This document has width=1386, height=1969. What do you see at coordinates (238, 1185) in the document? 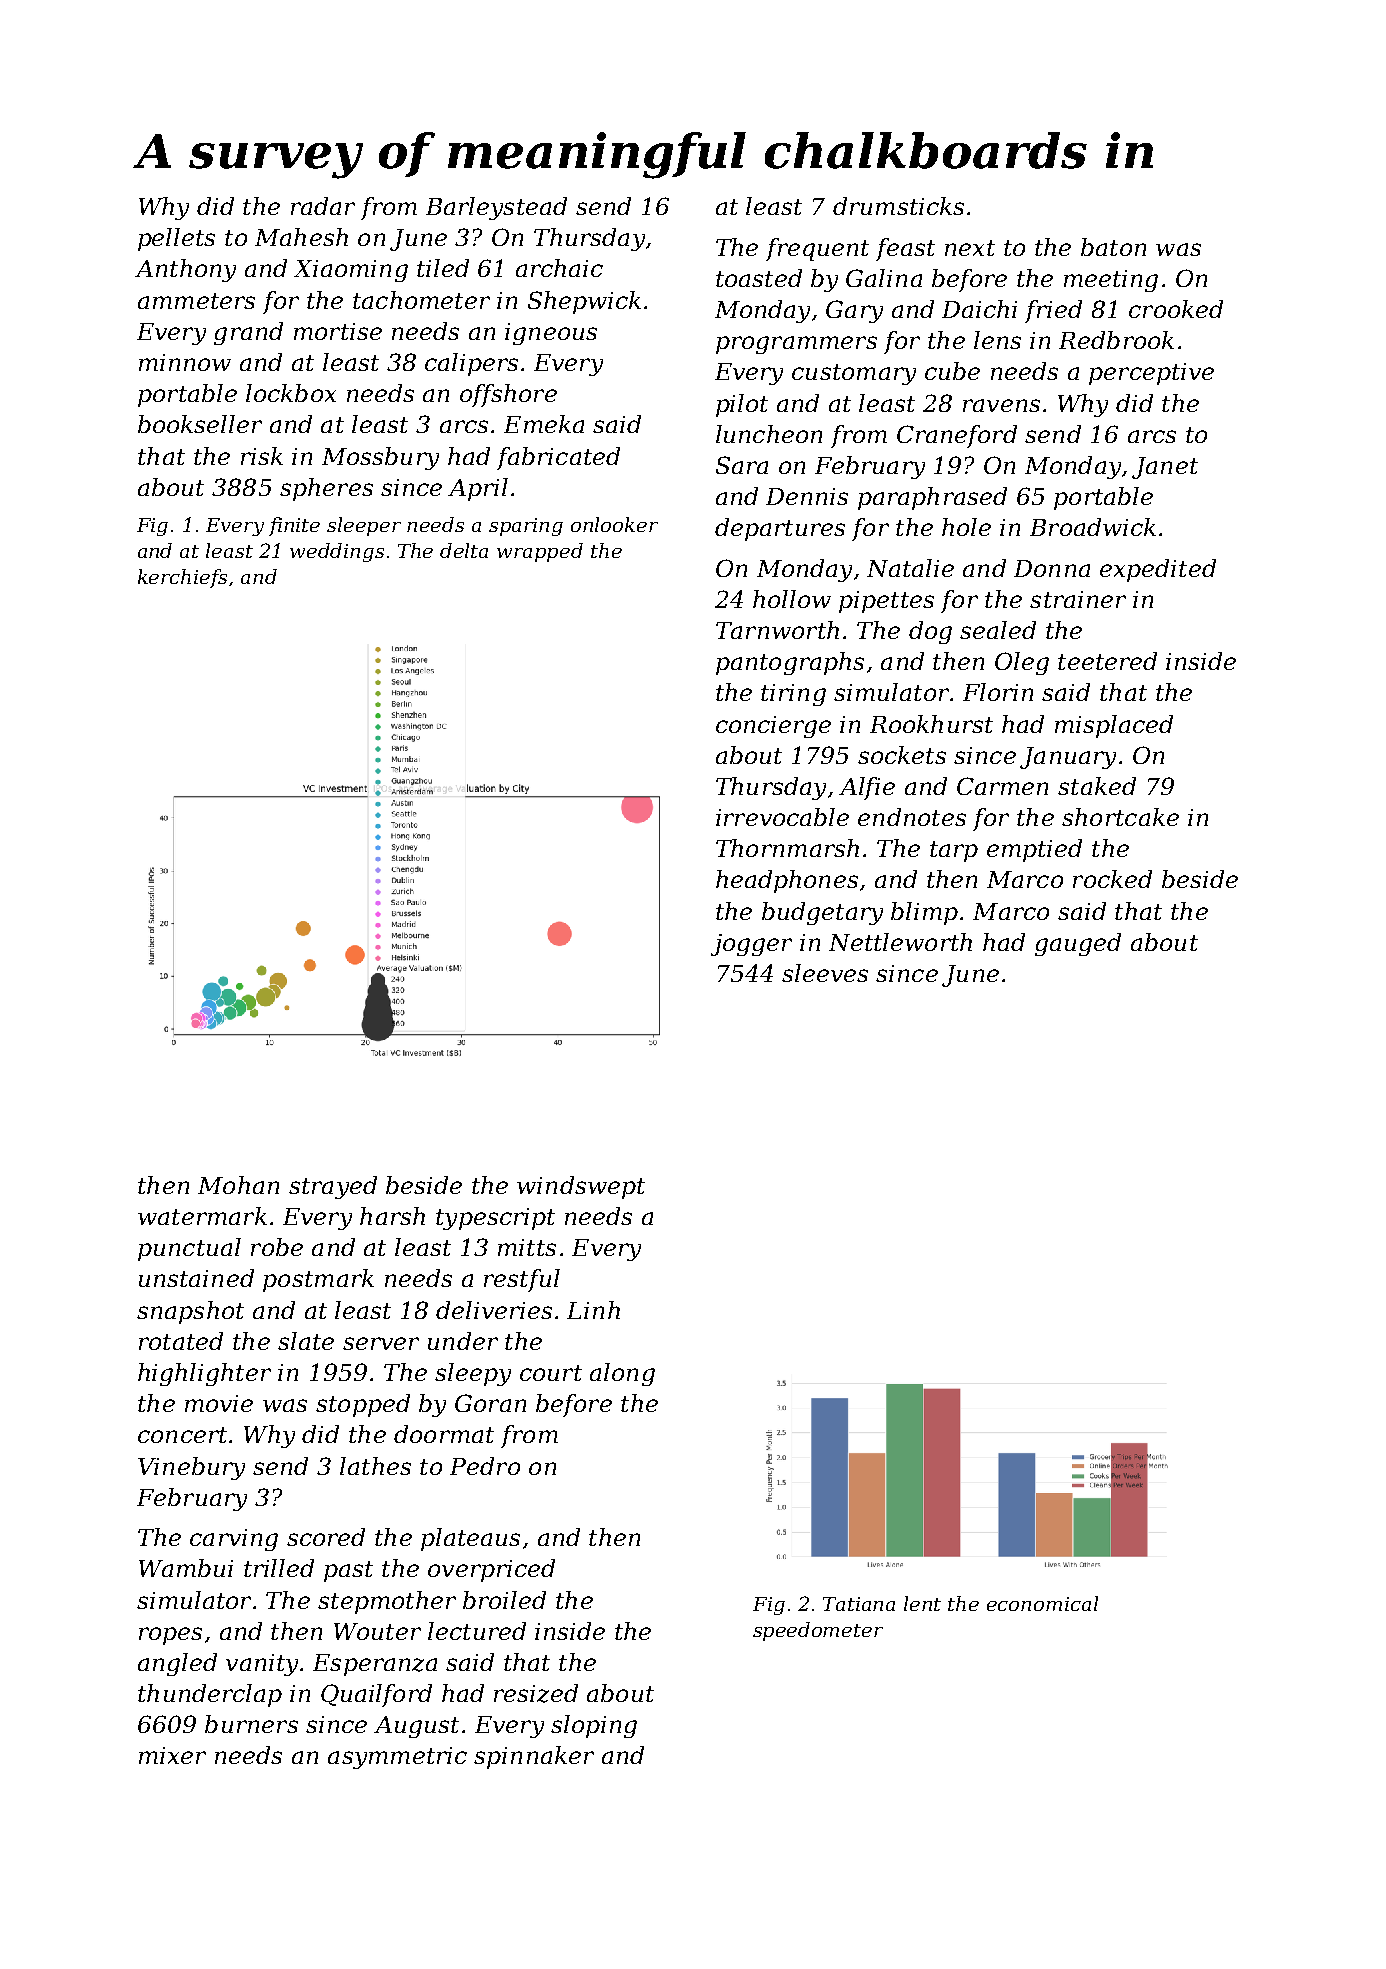
I see `Mohan` at bounding box center [238, 1185].
